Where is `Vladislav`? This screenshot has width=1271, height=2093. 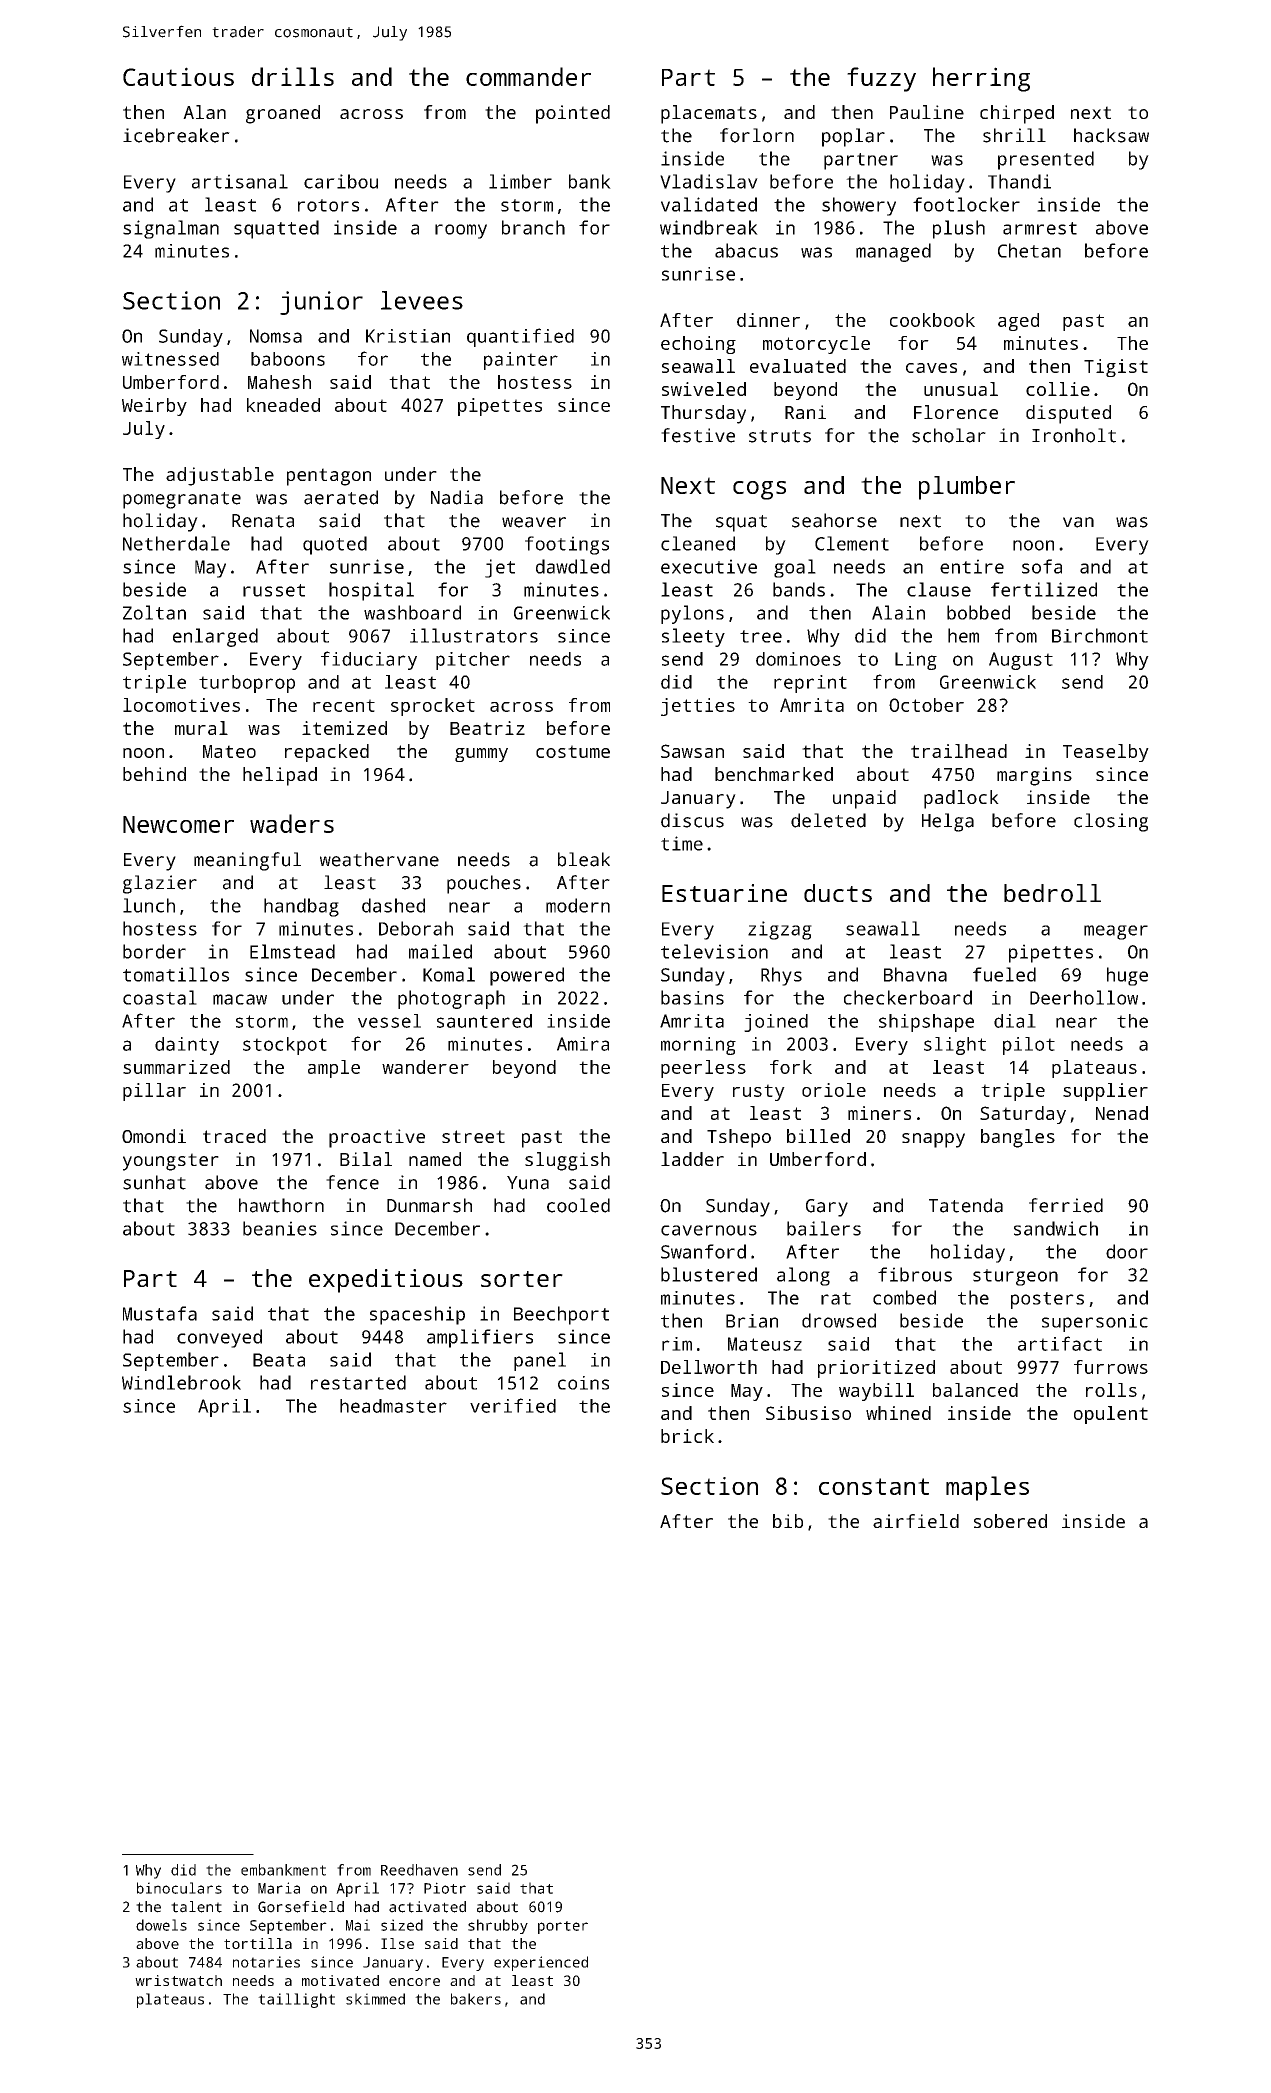 Vladislav is located at coordinates (709, 181).
